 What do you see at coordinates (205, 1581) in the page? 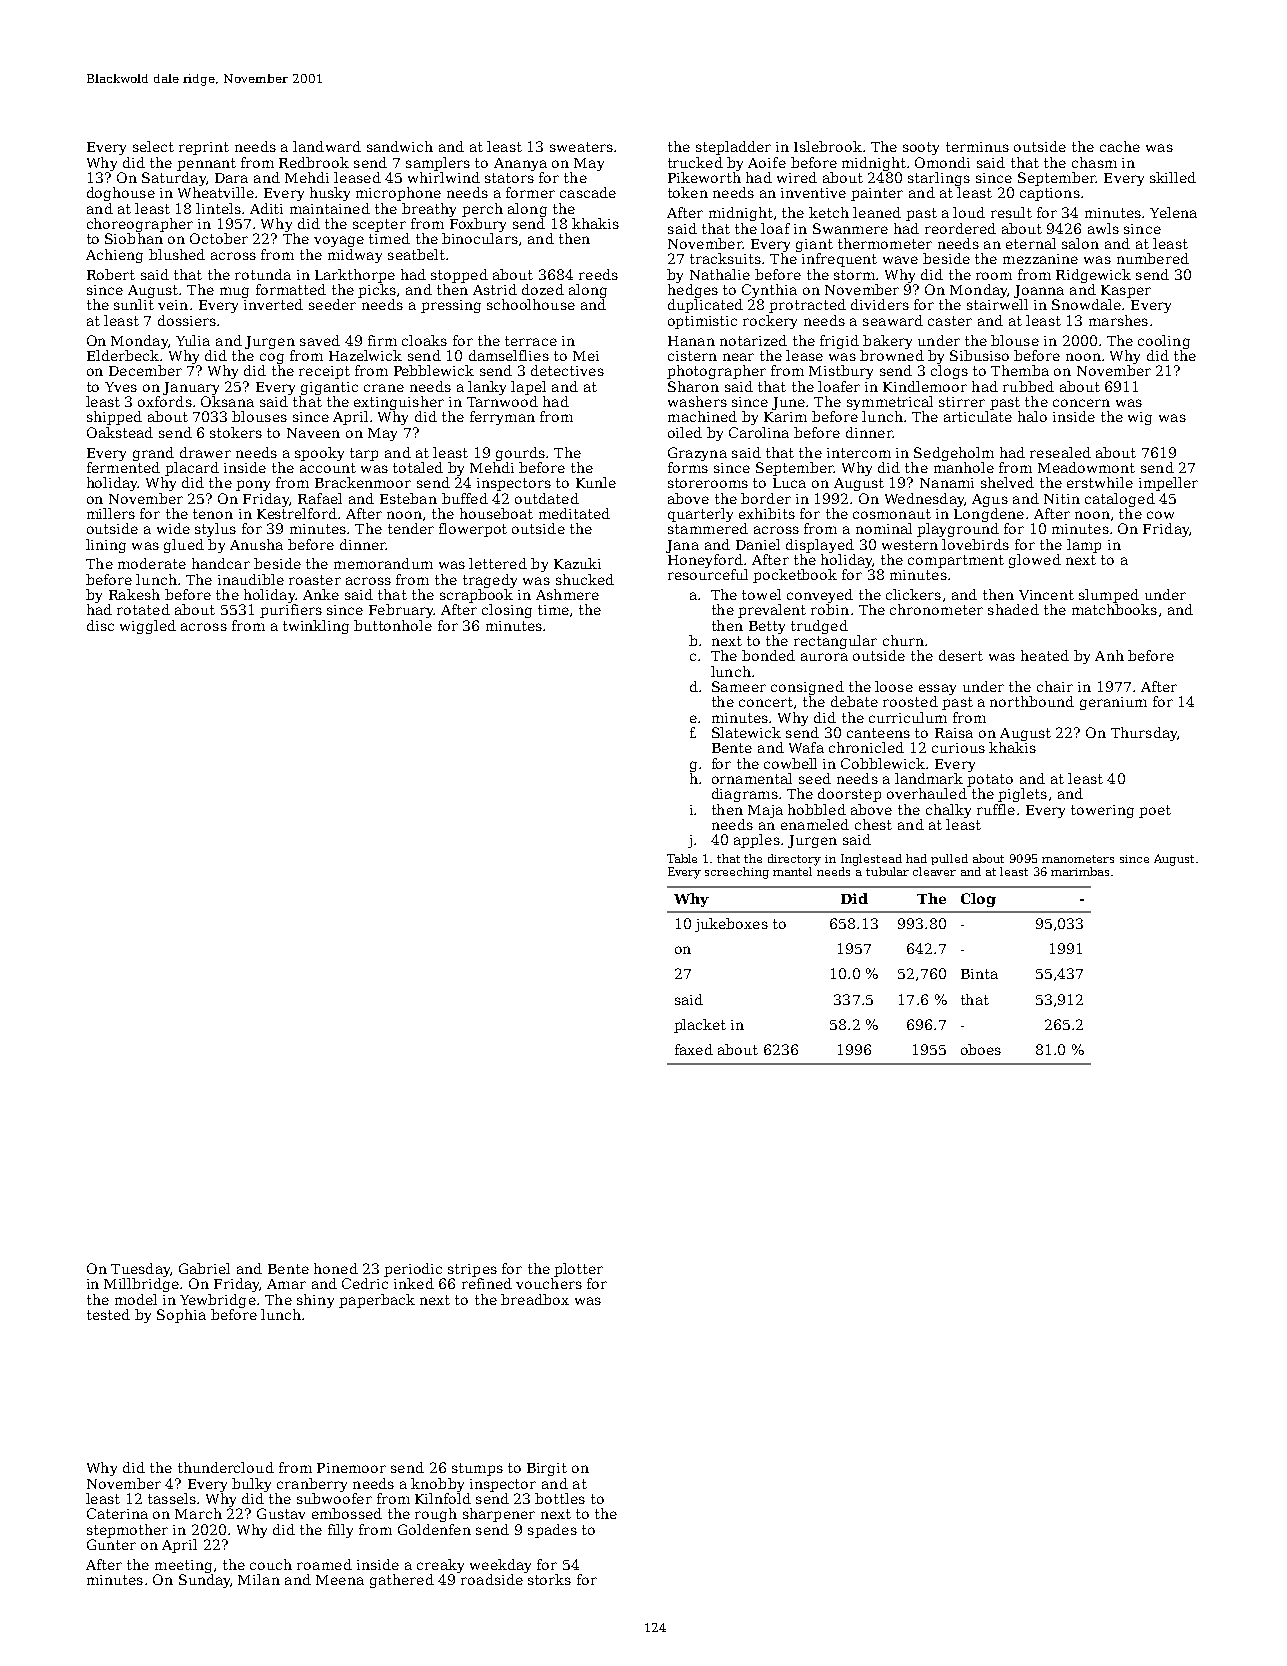
I see `Sunday` at bounding box center [205, 1581].
